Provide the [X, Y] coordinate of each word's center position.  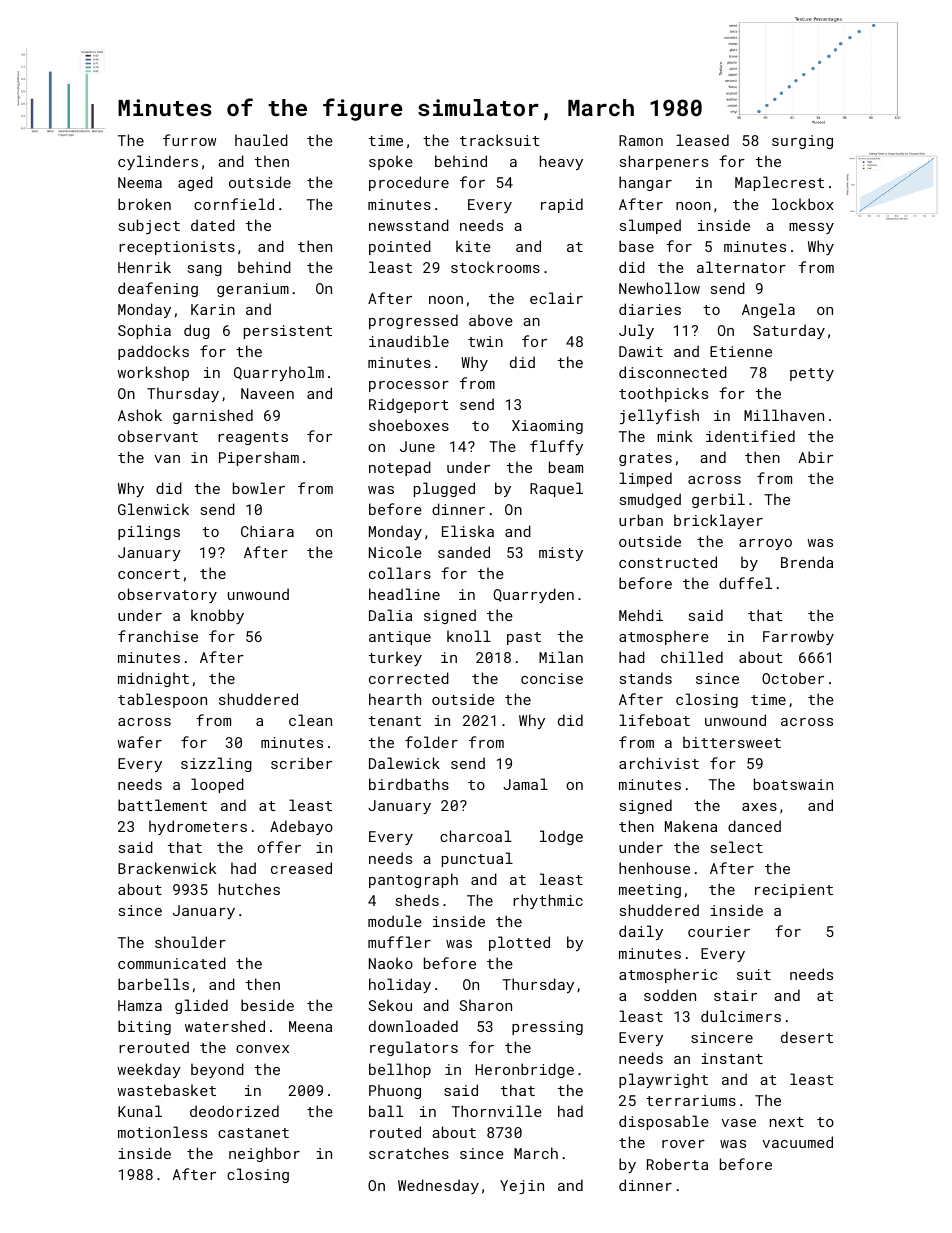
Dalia [390, 615]
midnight [153, 679]
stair [735, 995]
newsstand [409, 225]
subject [149, 226]
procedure [409, 183]
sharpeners [664, 162]
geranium [253, 290]
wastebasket [166, 1090]
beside [267, 1005]
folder [431, 742]
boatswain [793, 784]
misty [561, 554]
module [395, 921]
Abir [816, 457]
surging [802, 142]
